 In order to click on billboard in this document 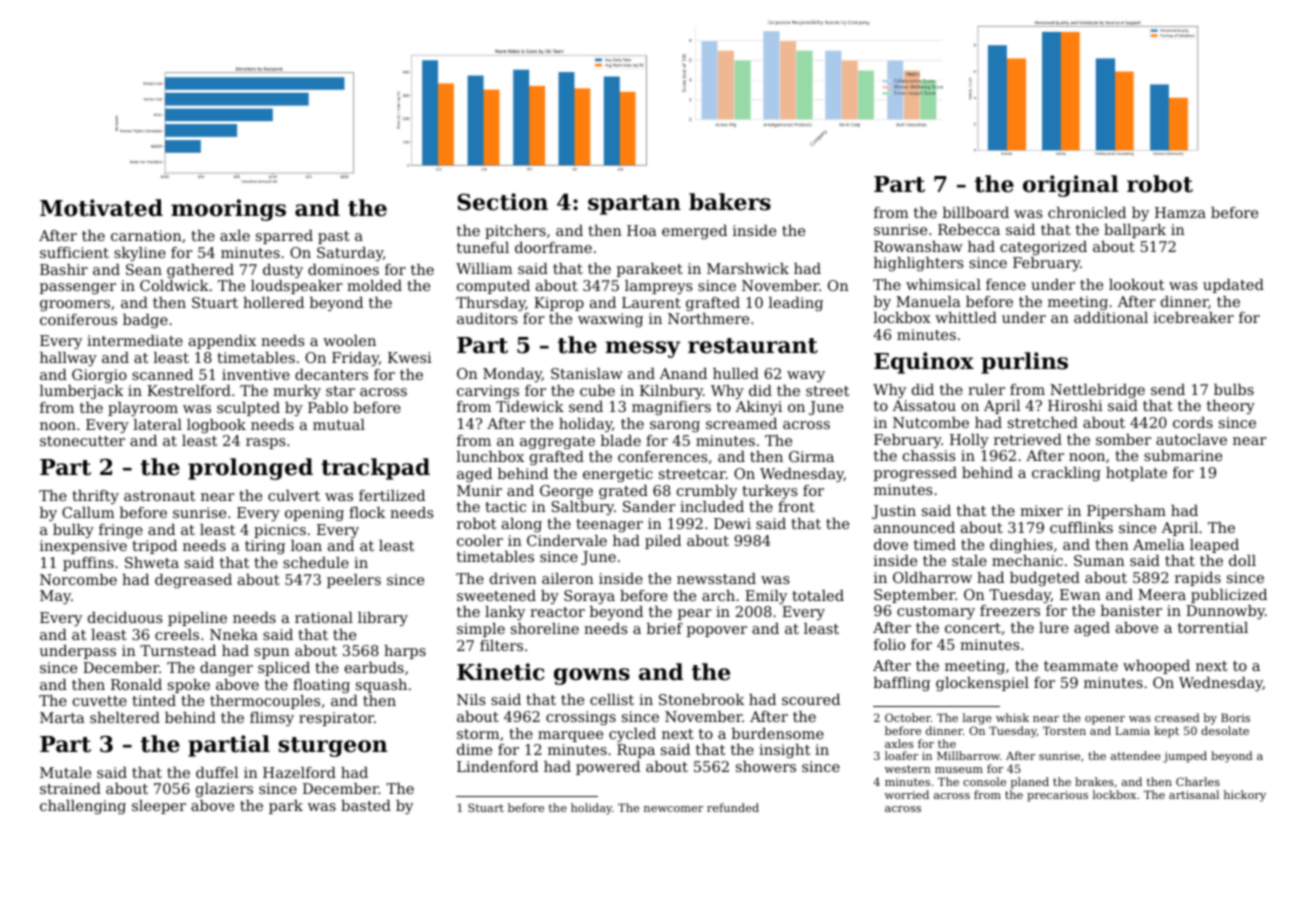, I will do `click(976, 212)`.
